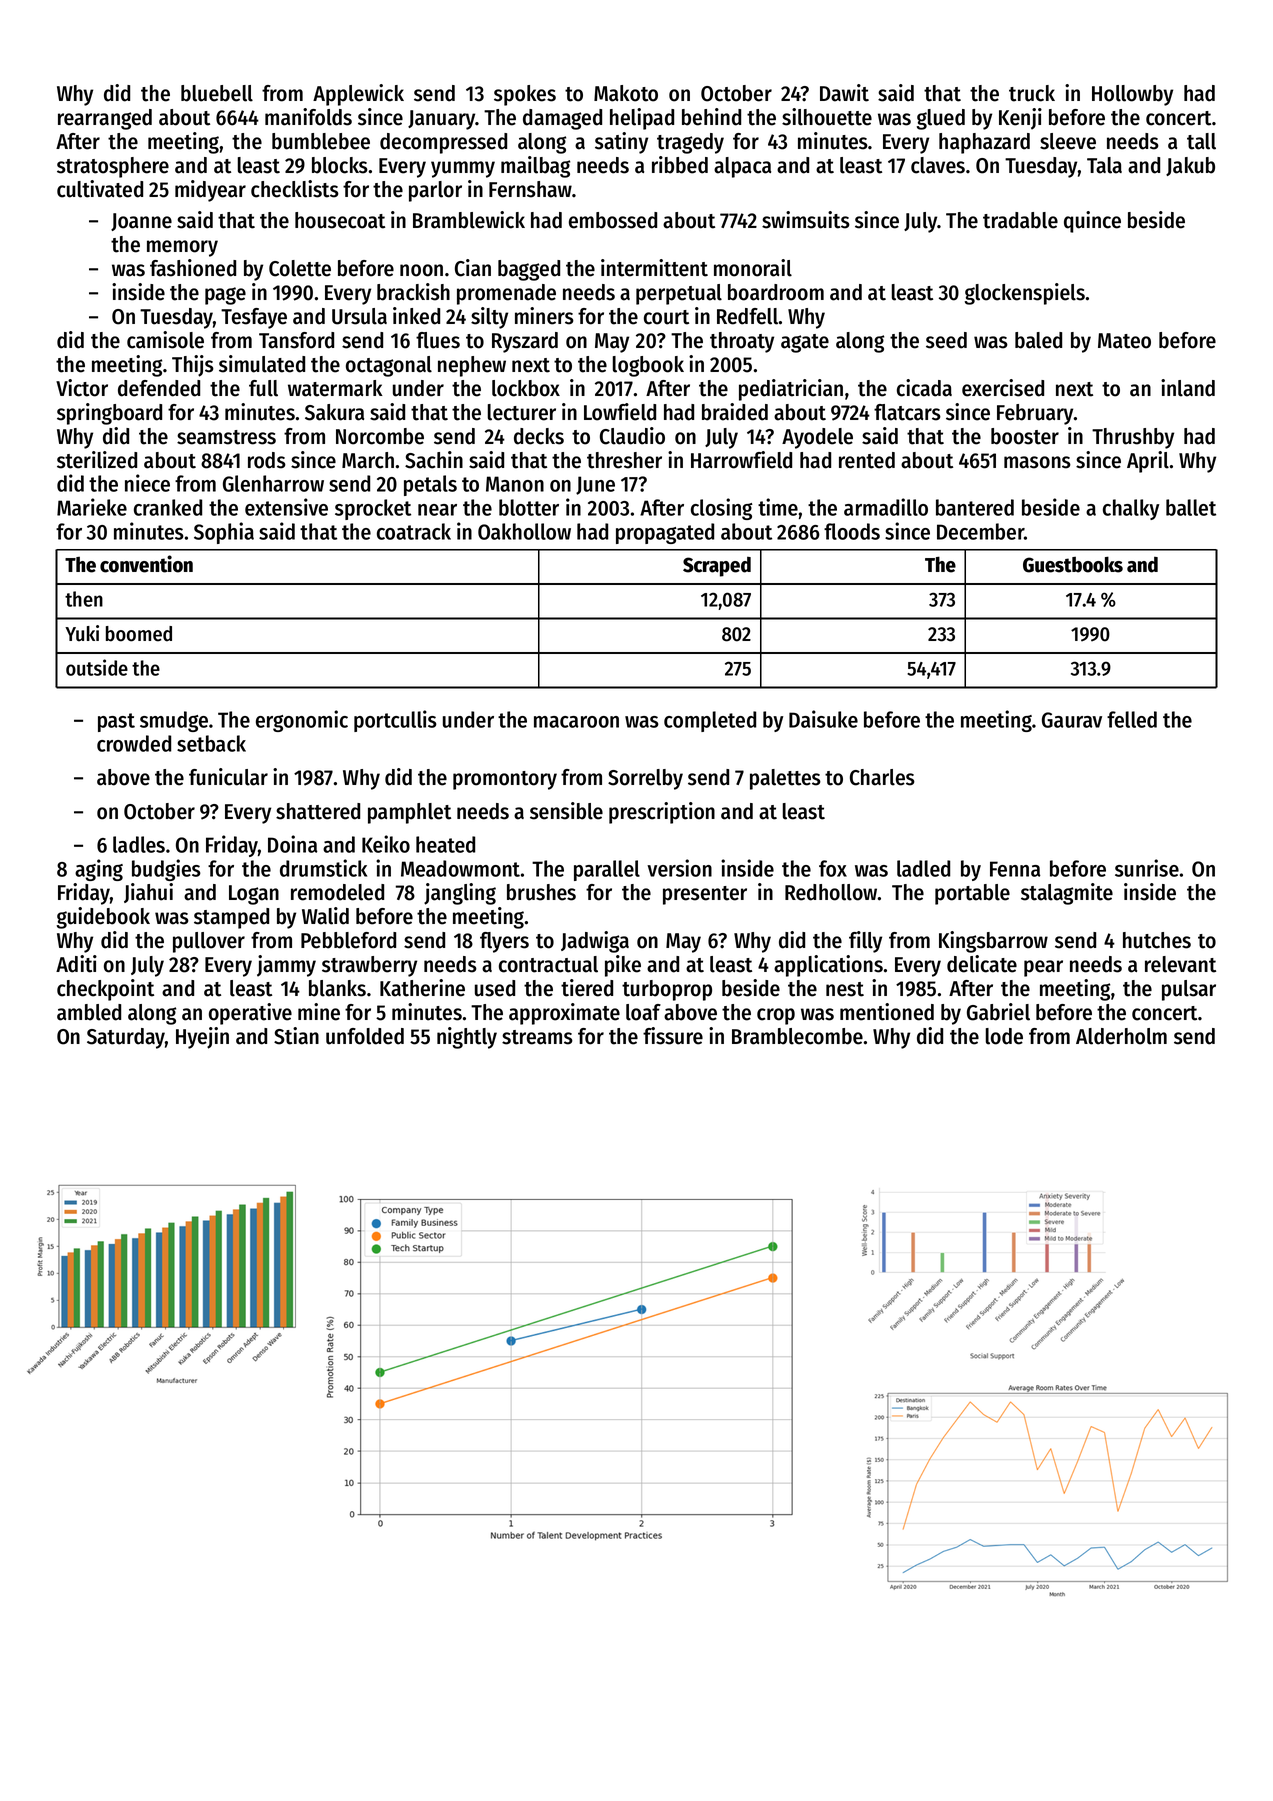 The width and height of the screenshot is (1273, 1801). Describe the element at coordinates (711, 117) in the screenshot. I see `behind` at that location.
